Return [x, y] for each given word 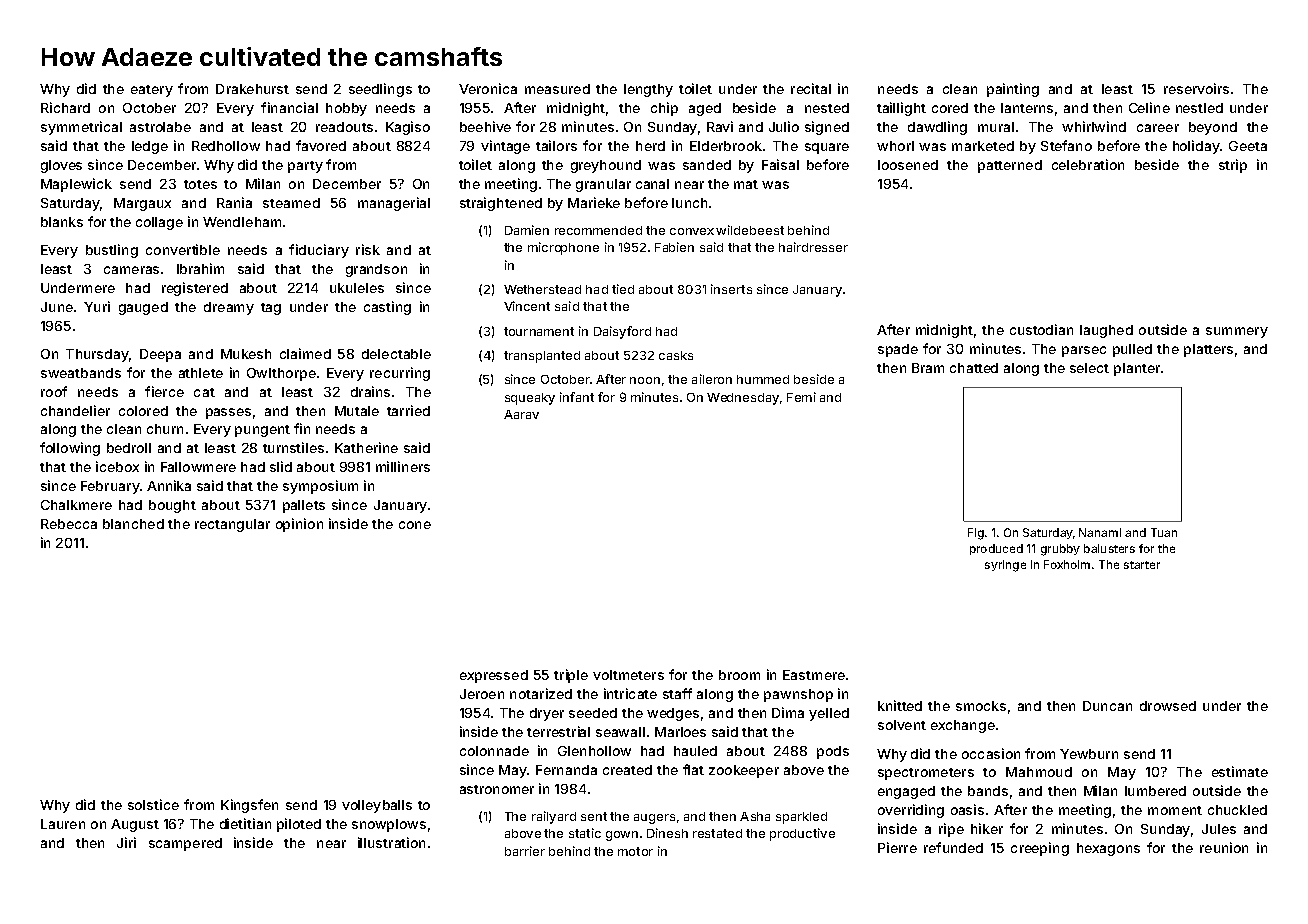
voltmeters [628, 675]
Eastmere [814, 675]
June [57, 307]
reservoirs [1196, 88]
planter [1137, 369]
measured [557, 89]
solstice [153, 804]
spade [898, 350]
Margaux [142, 204]
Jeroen [482, 694]
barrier [525, 851]
